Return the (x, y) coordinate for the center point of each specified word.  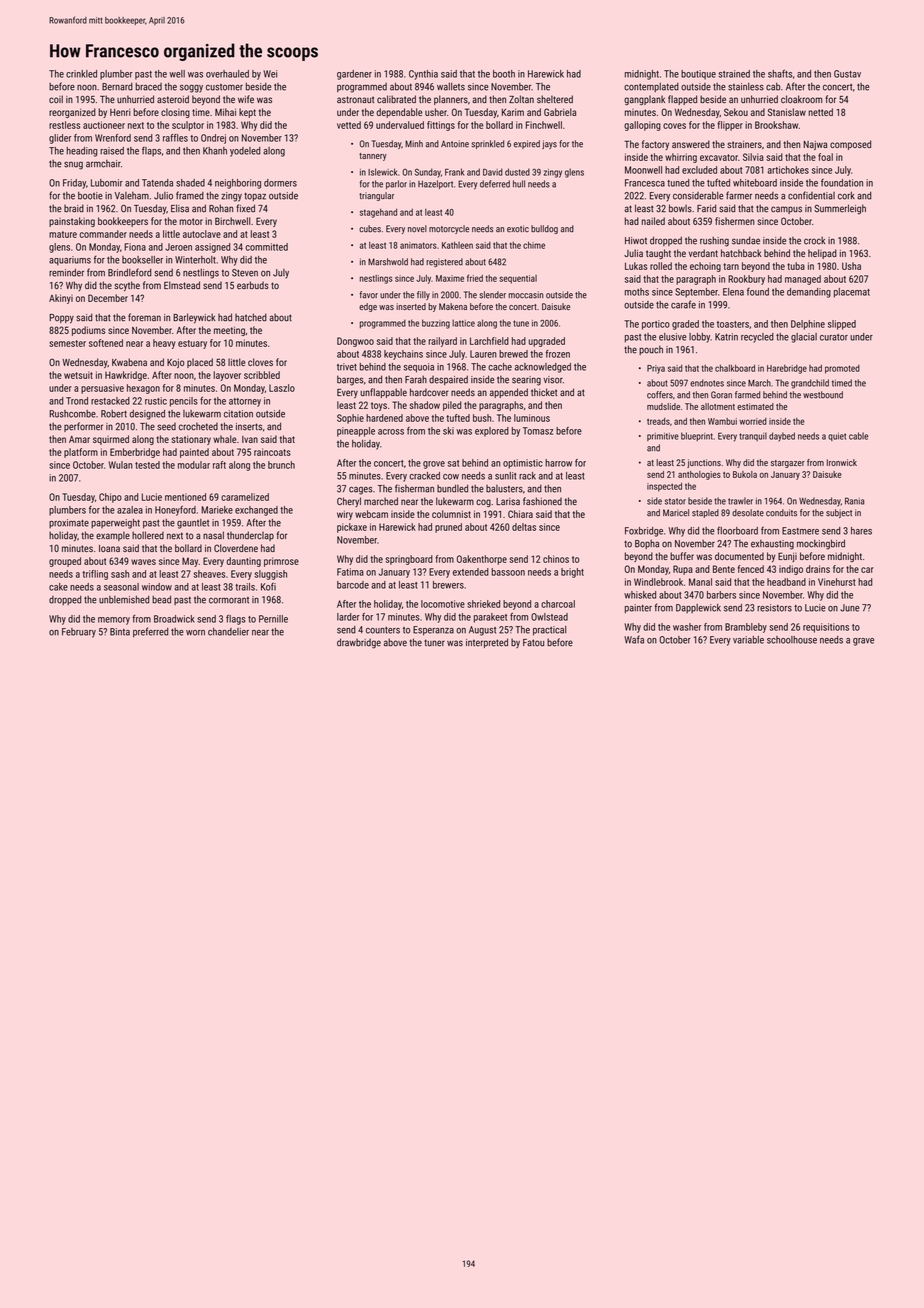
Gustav (847, 74)
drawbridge (359, 643)
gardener (354, 75)
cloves (260, 362)
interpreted (487, 643)
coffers (660, 395)
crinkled (81, 74)
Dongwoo (355, 342)
